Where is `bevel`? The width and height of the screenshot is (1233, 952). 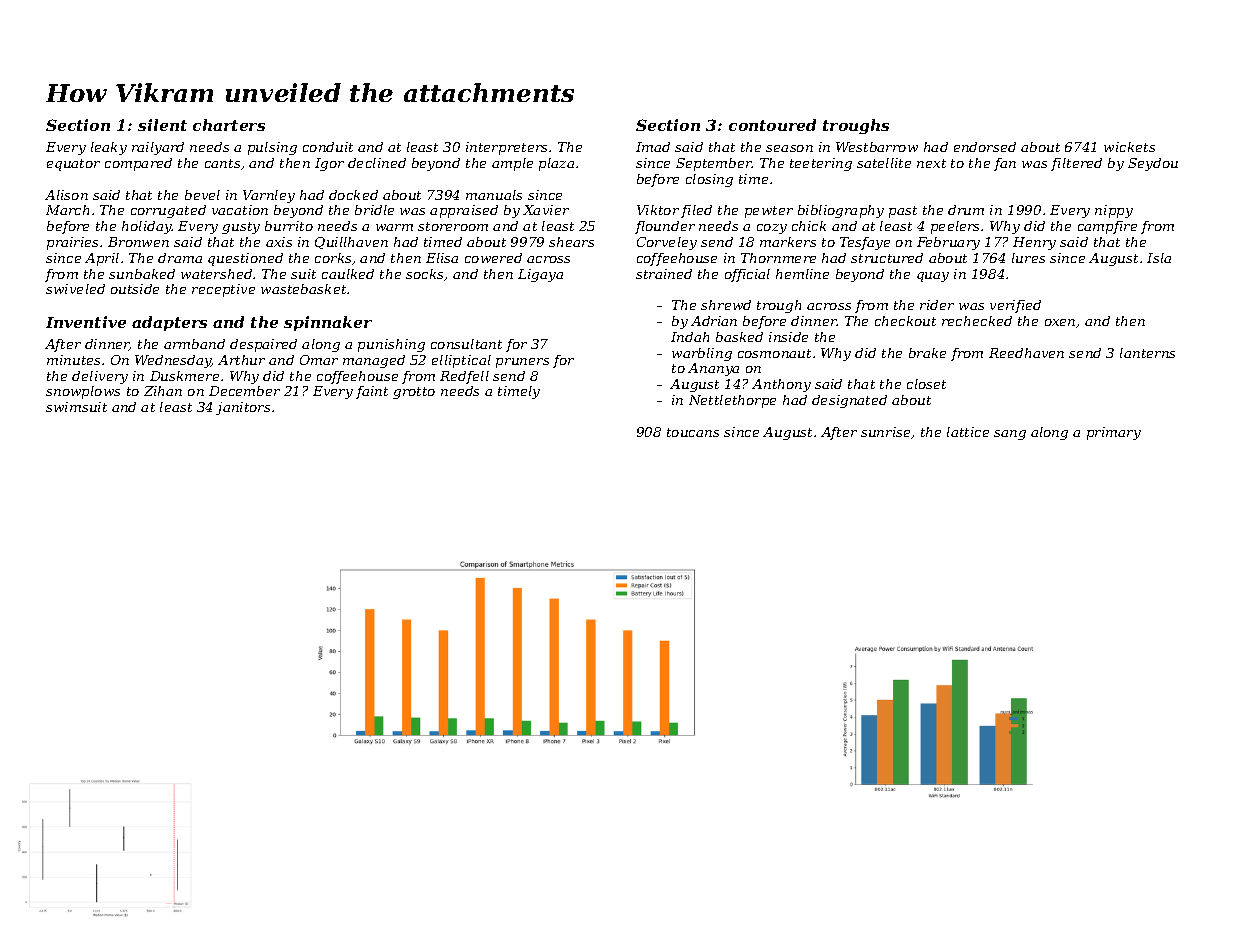
bevel is located at coordinates (202, 195).
